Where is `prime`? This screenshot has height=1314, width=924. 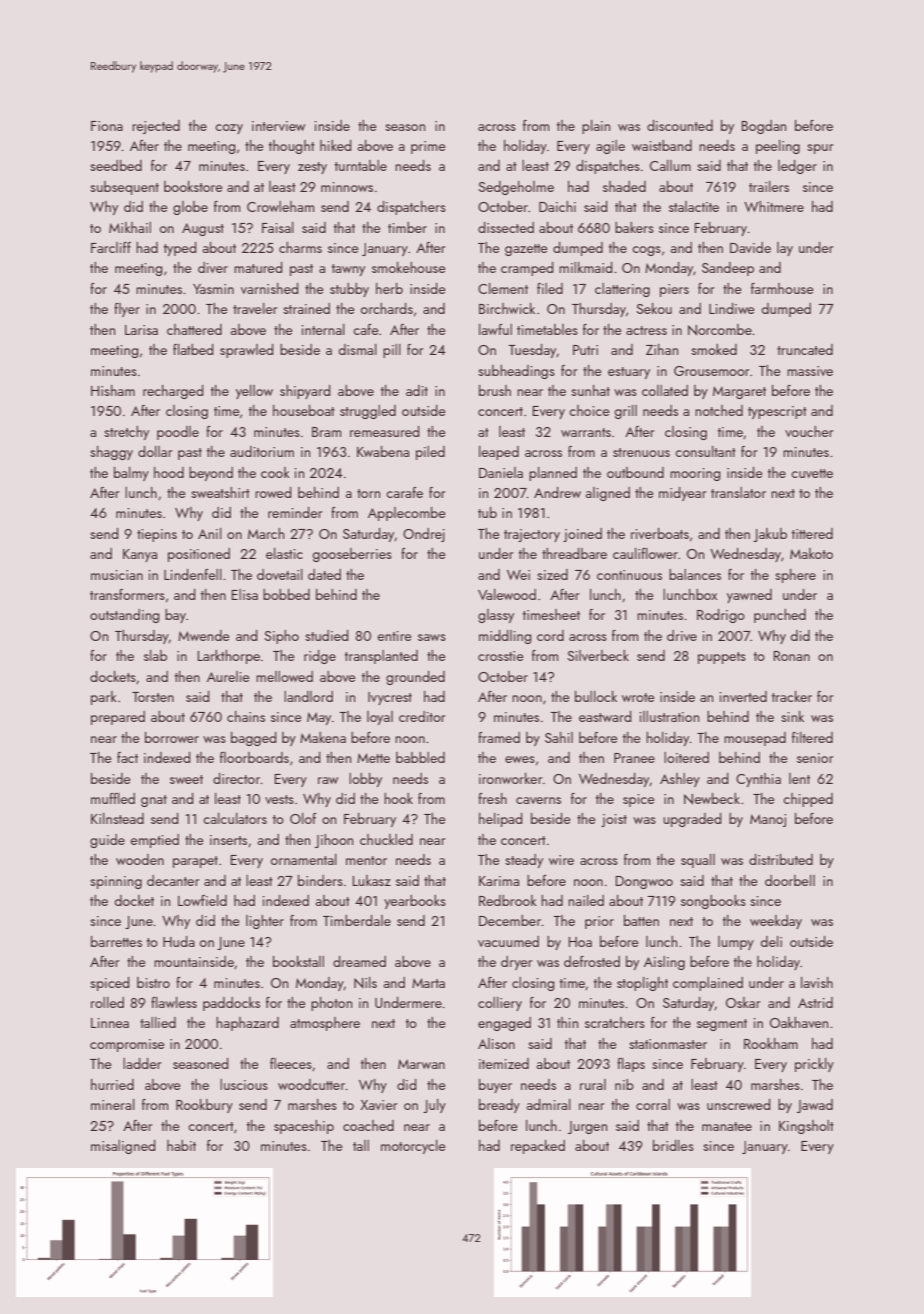
prime is located at coordinates (428, 147).
